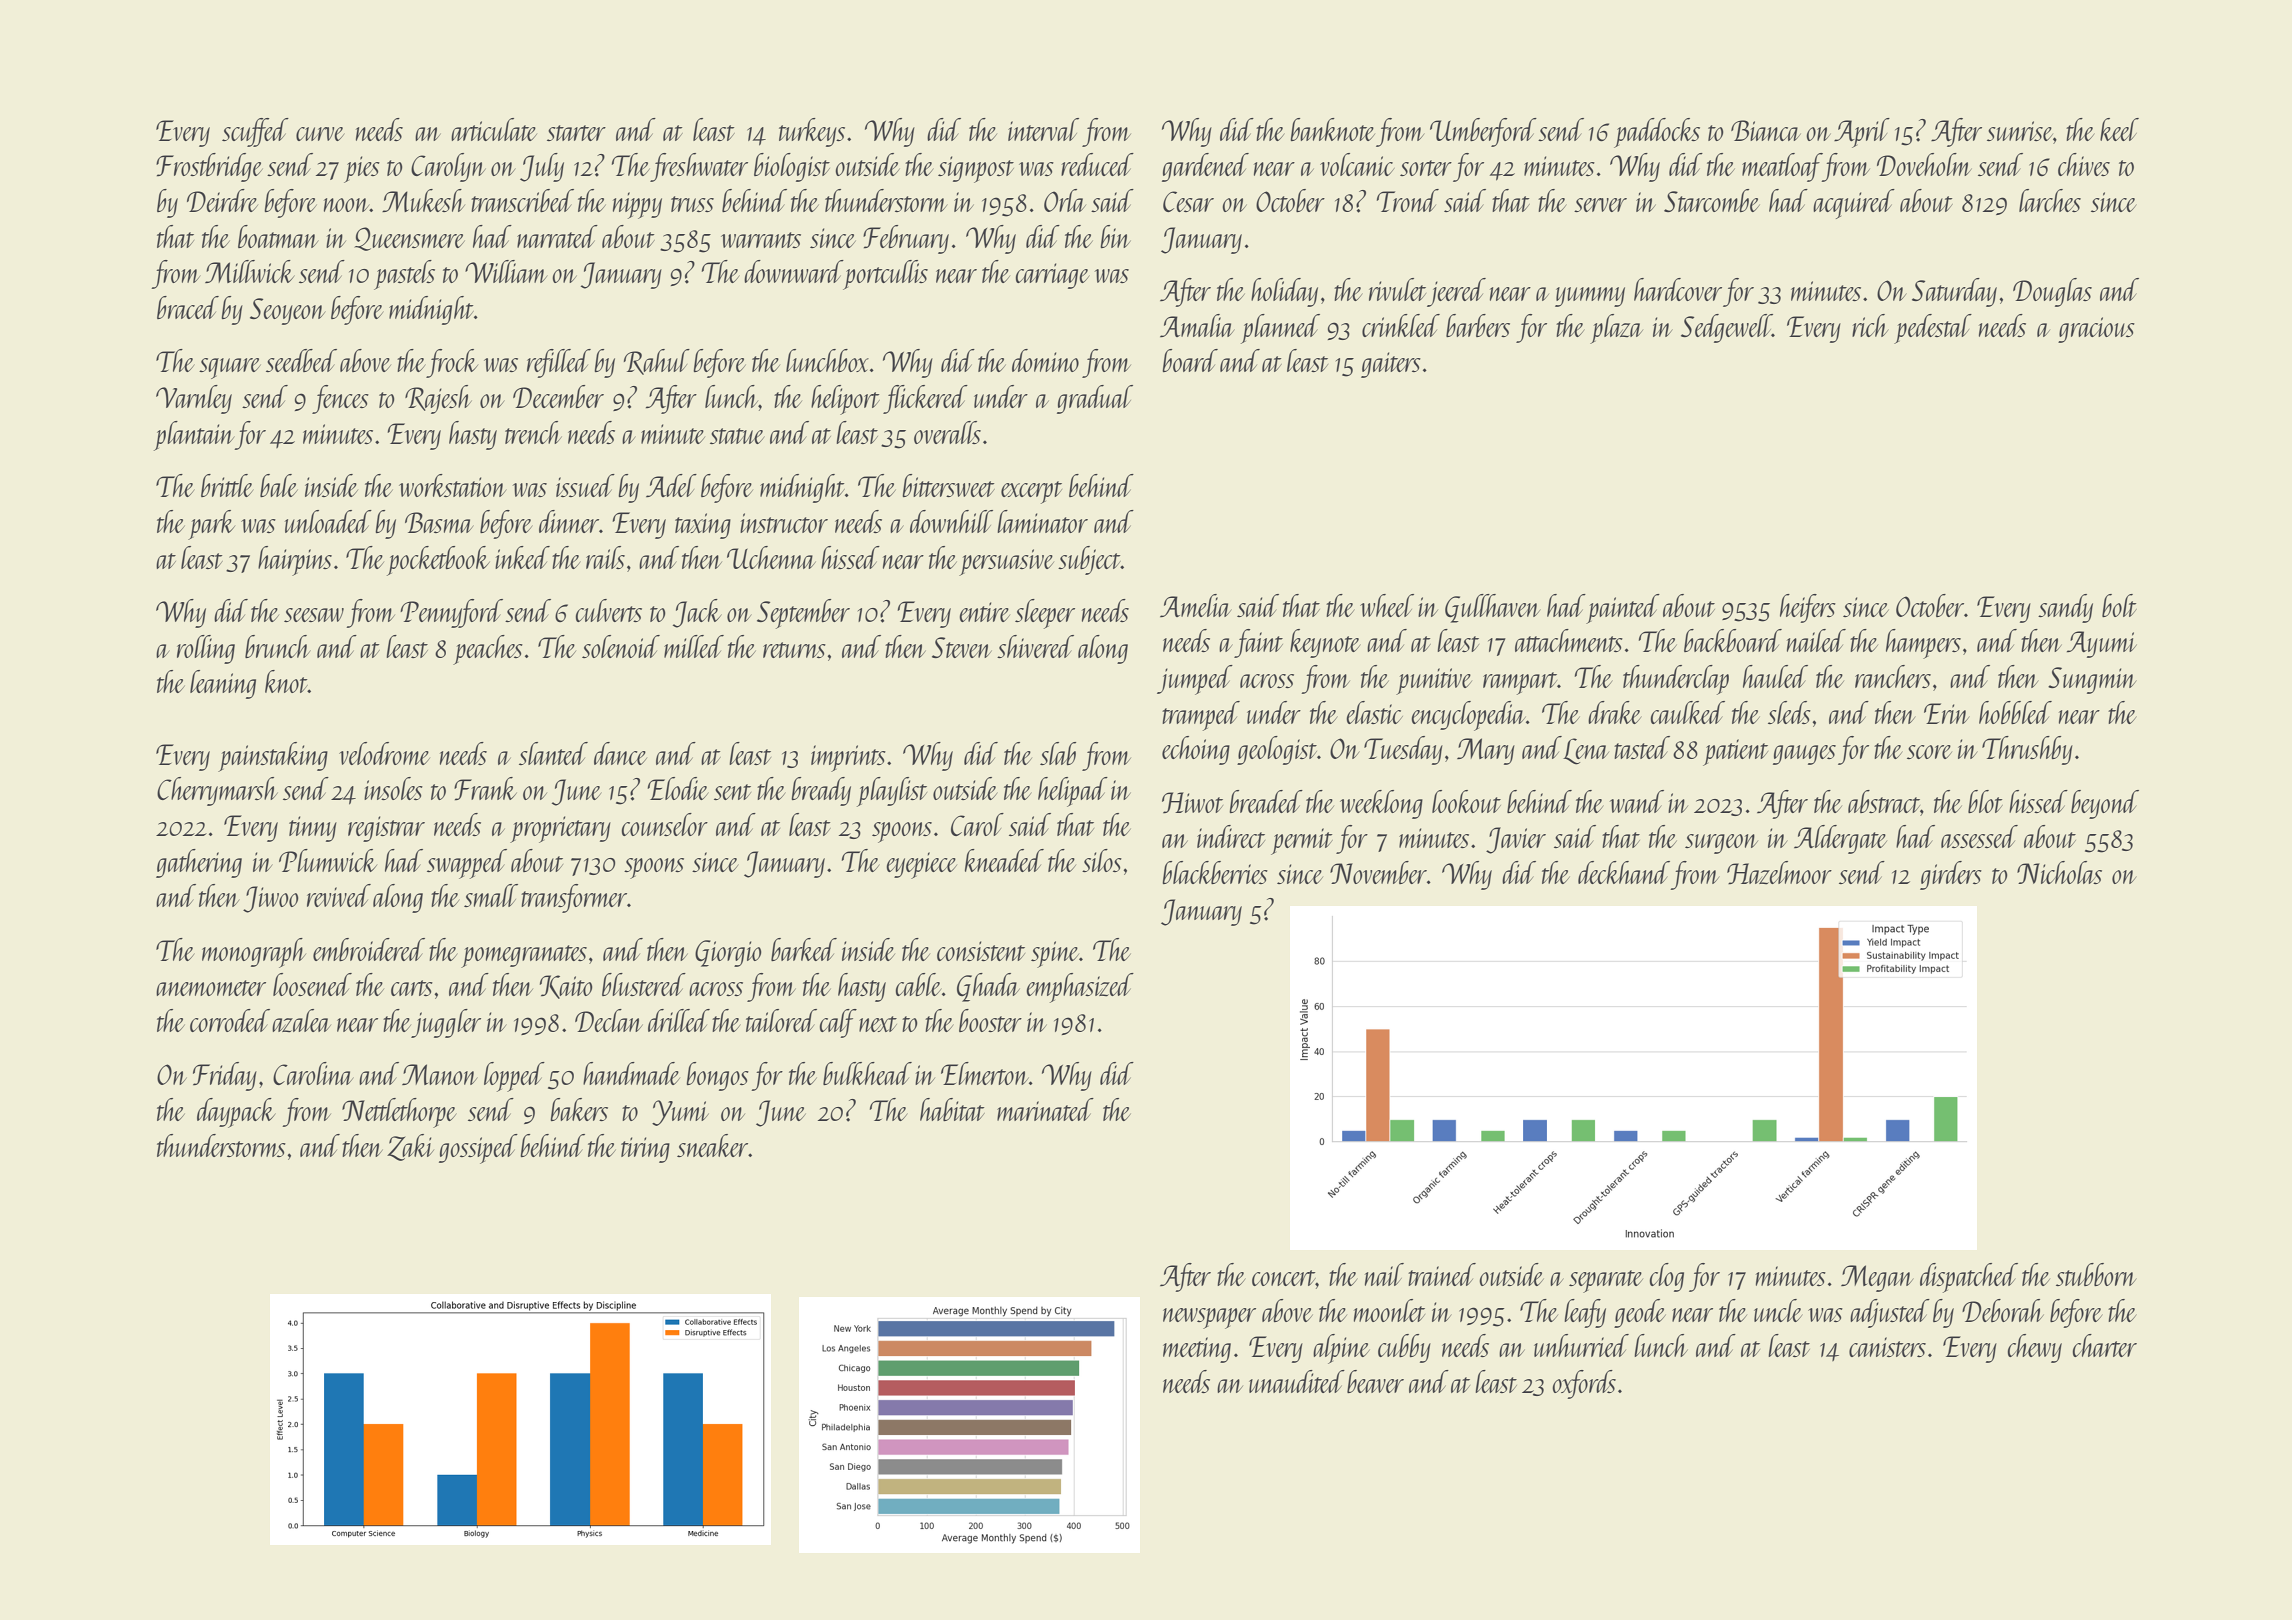 This document has height=1620, width=2292. What do you see at coordinates (369, 949) in the document?
I see `embroidered` at bounding box center [369, 949].
